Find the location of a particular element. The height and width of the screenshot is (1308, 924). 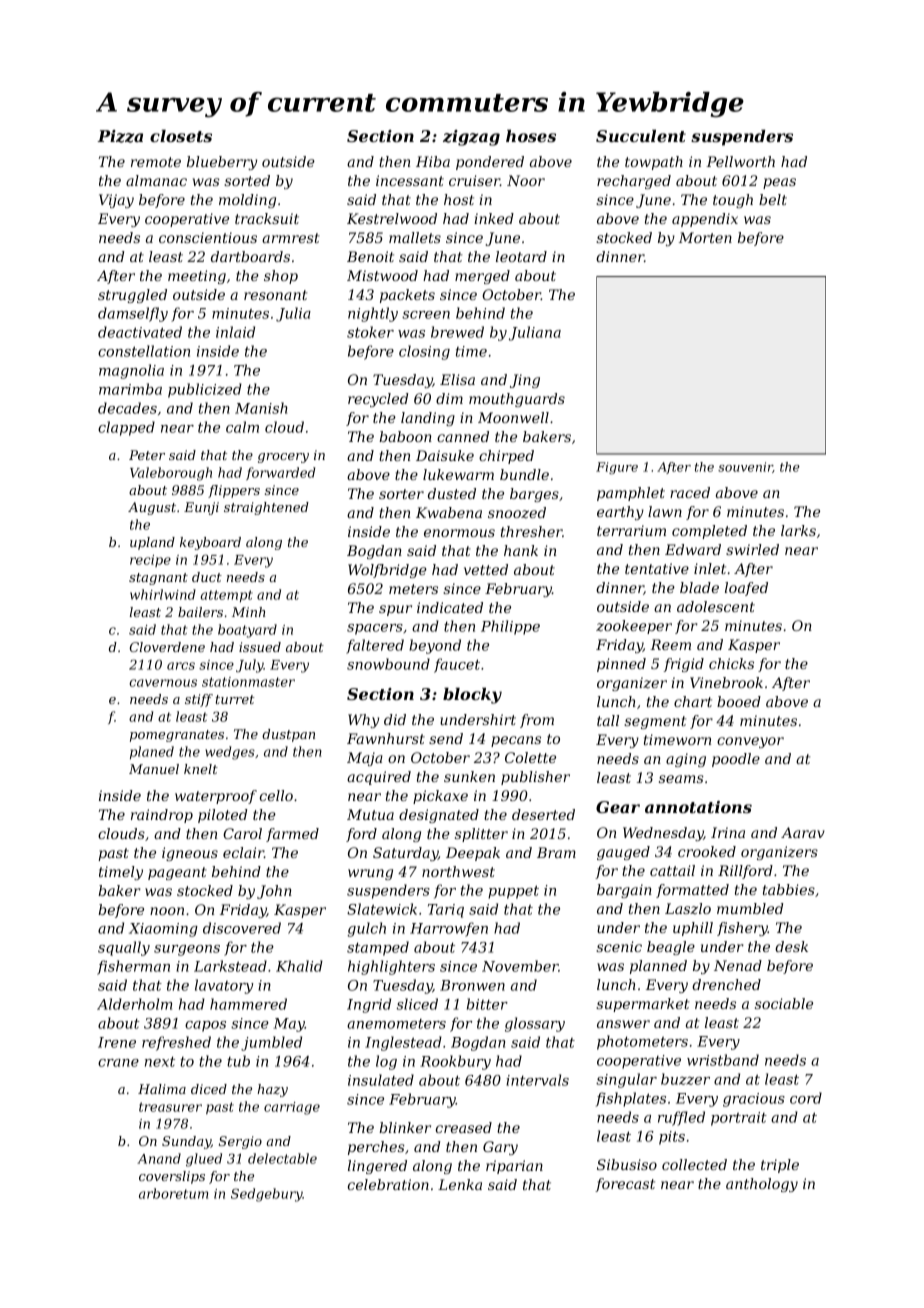

souvenir is located at coordinates (745, 467).
